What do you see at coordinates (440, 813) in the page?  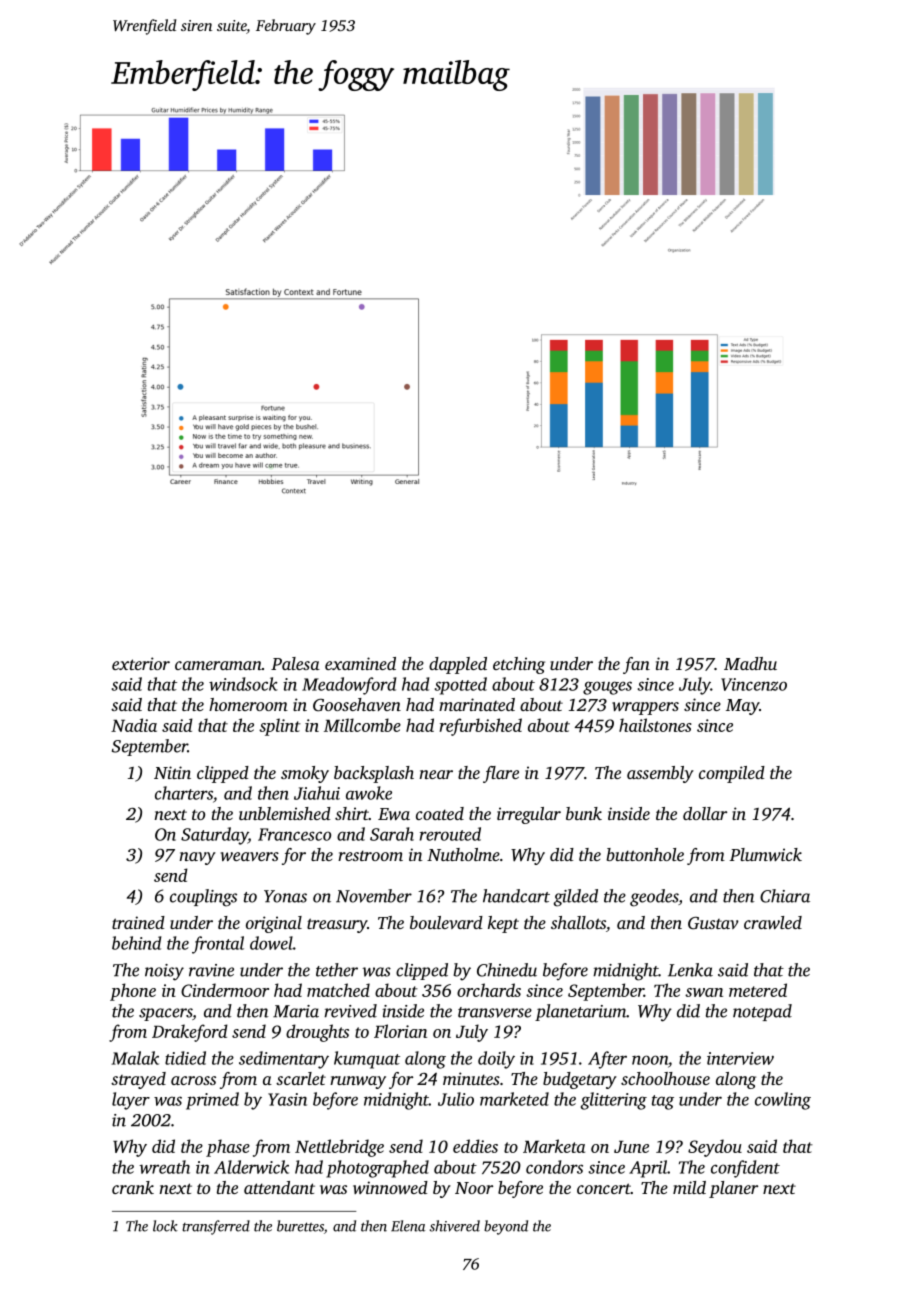 I see `coated` at bounding box center [440, 813].
